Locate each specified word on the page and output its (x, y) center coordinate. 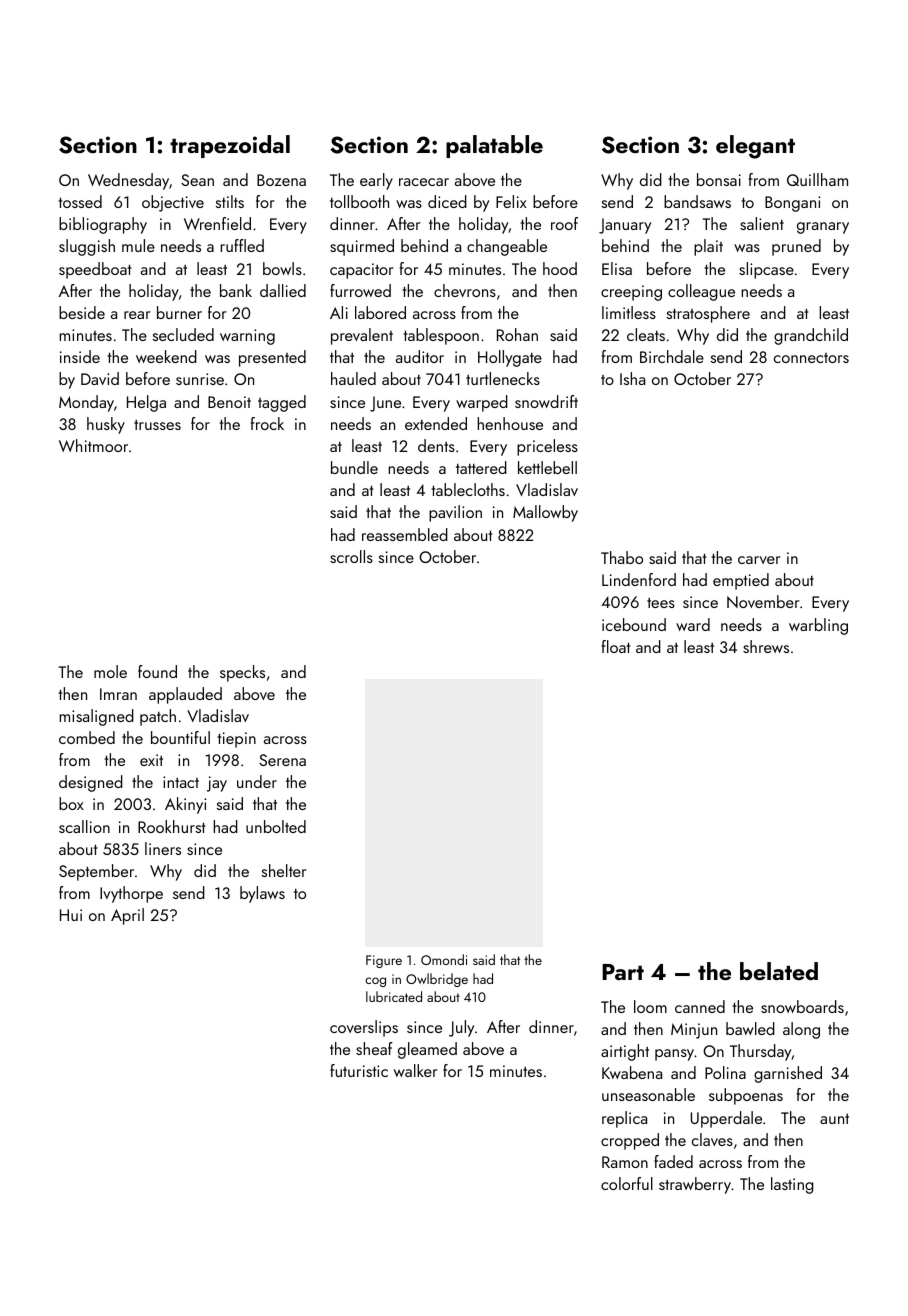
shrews (766, 646)
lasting (792, 1185)
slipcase (766, 270)
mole (110, 671)
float (616, 646)
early (376, 181)
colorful (627, 1183)
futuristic (359, 1070)
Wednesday (128, 181)
